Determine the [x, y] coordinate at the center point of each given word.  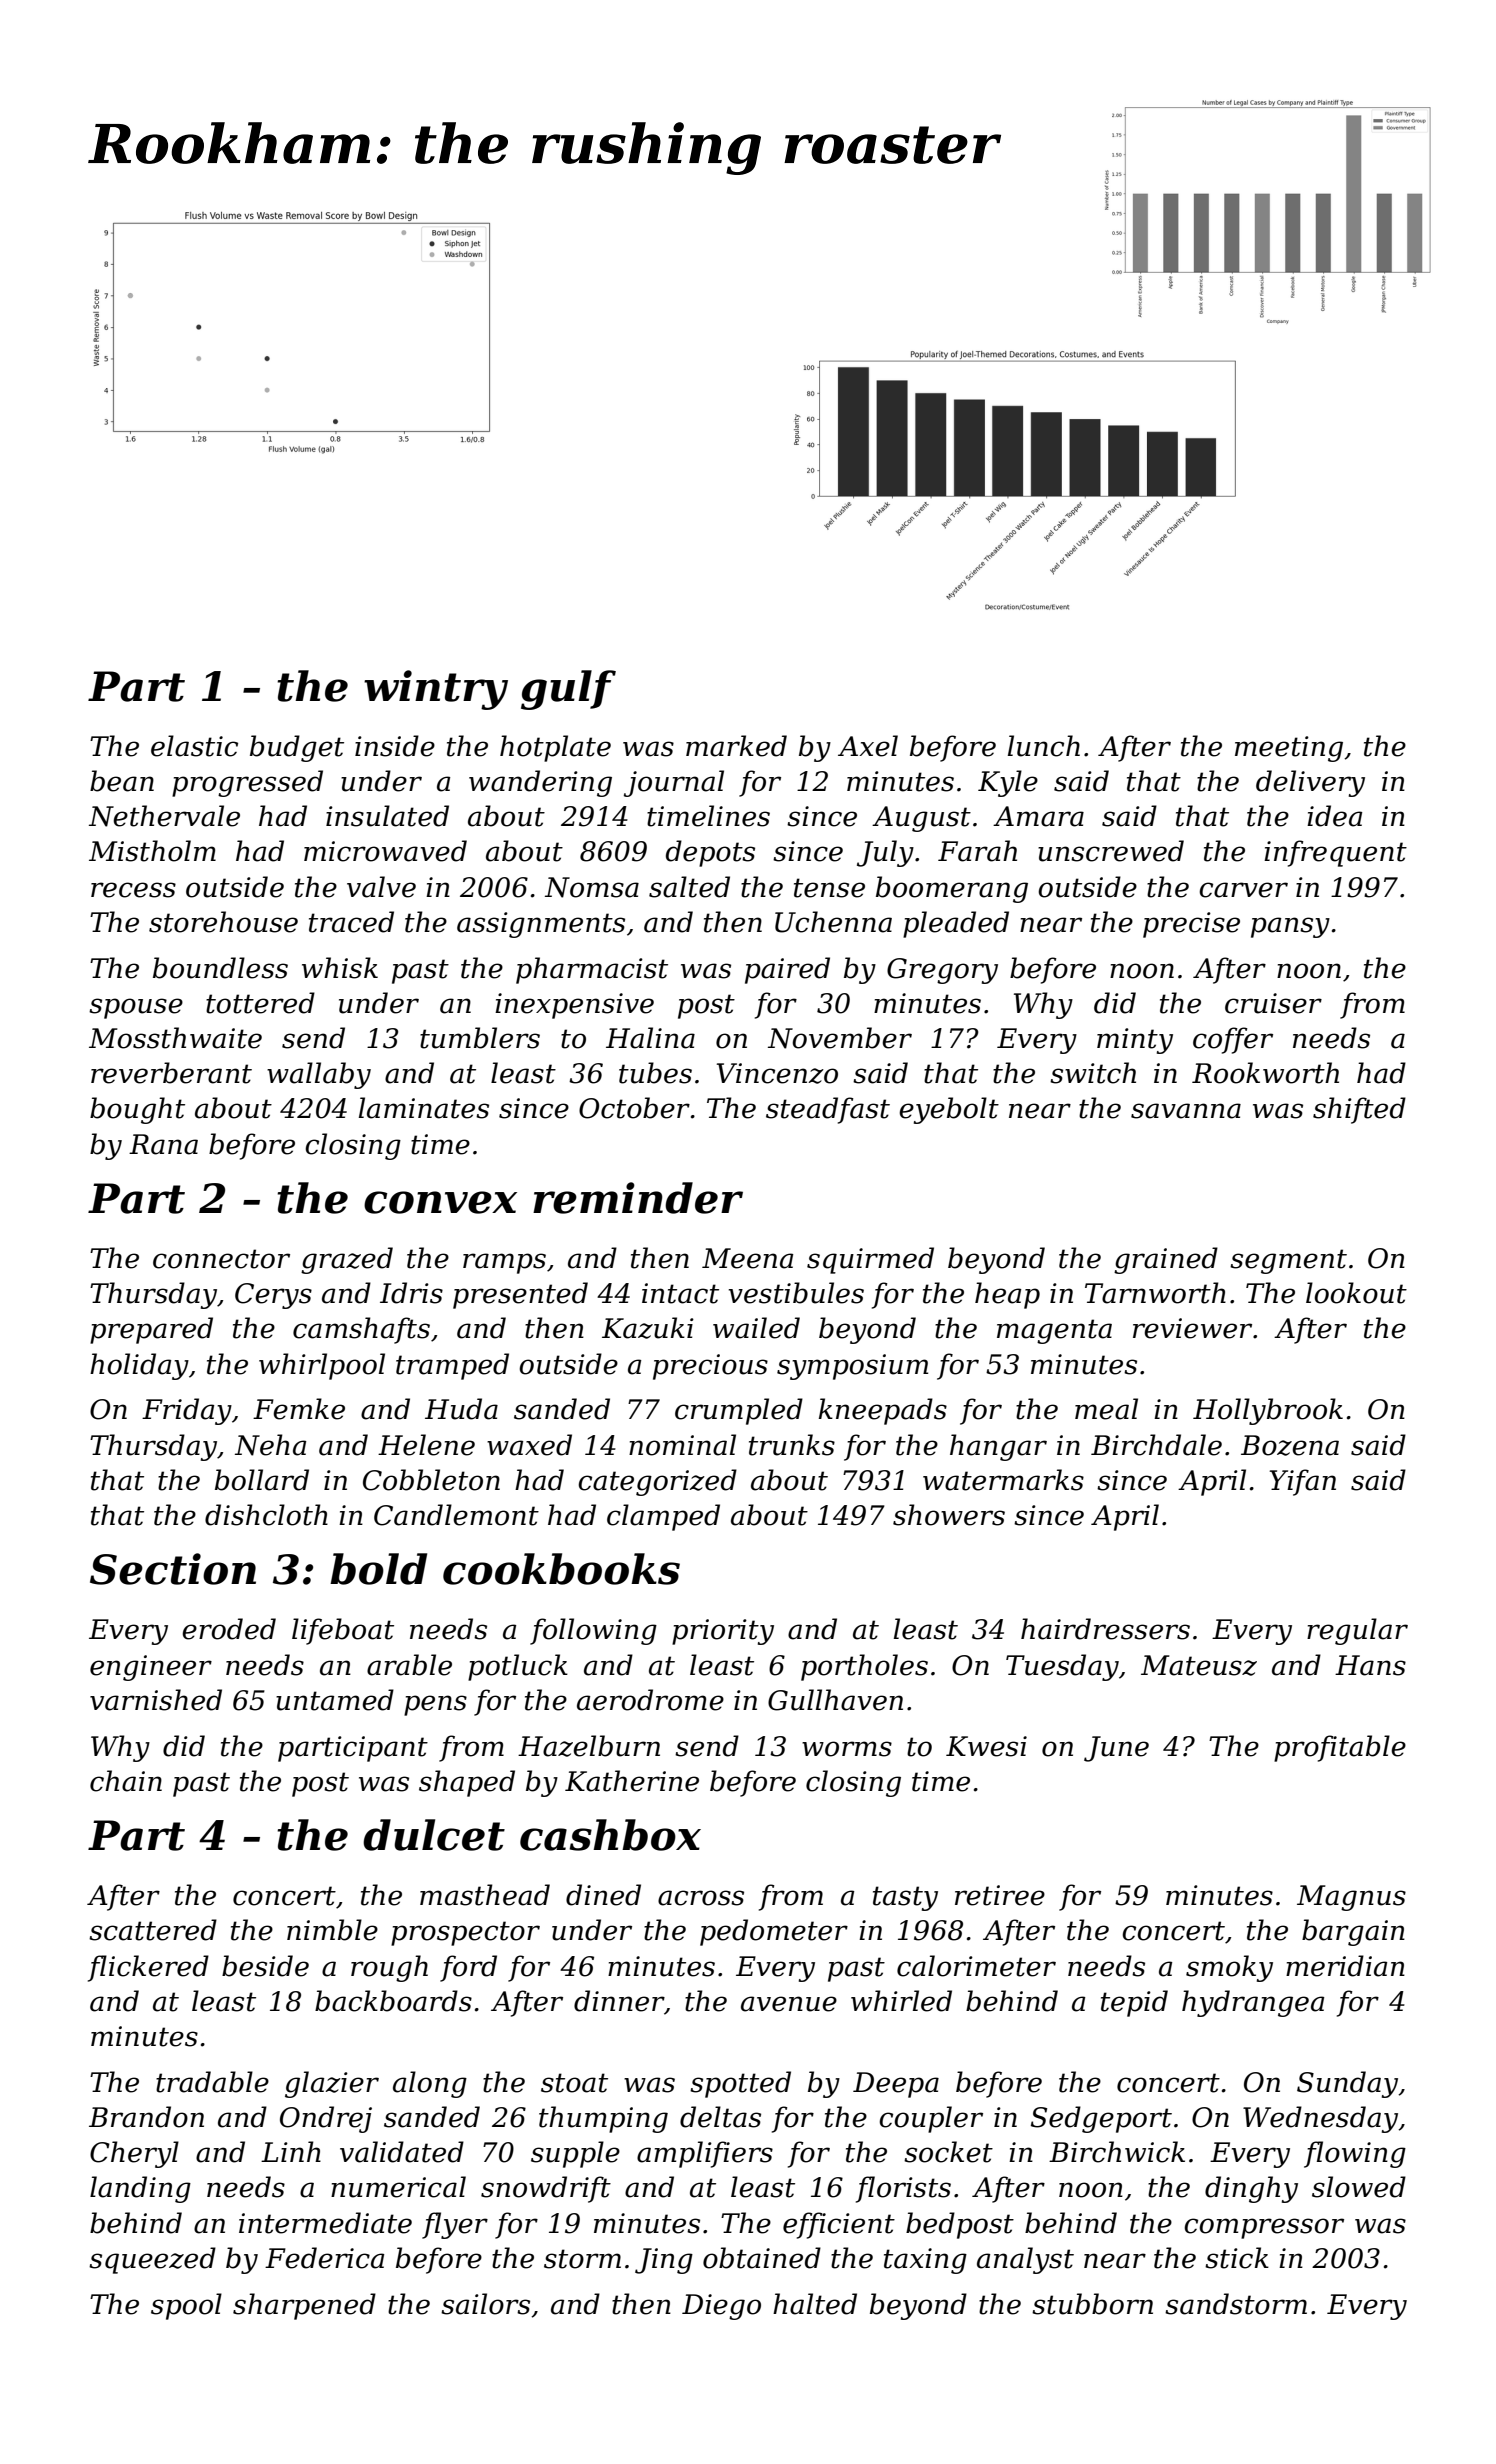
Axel [868, 746]
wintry [436, 690]
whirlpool [322, 1366]
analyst [1025, 2260]
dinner [619, 2001]
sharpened [304, 2306]
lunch [1044, 746]
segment [1288, 1261]
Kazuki [648, 1328]
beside [265, 1966]
